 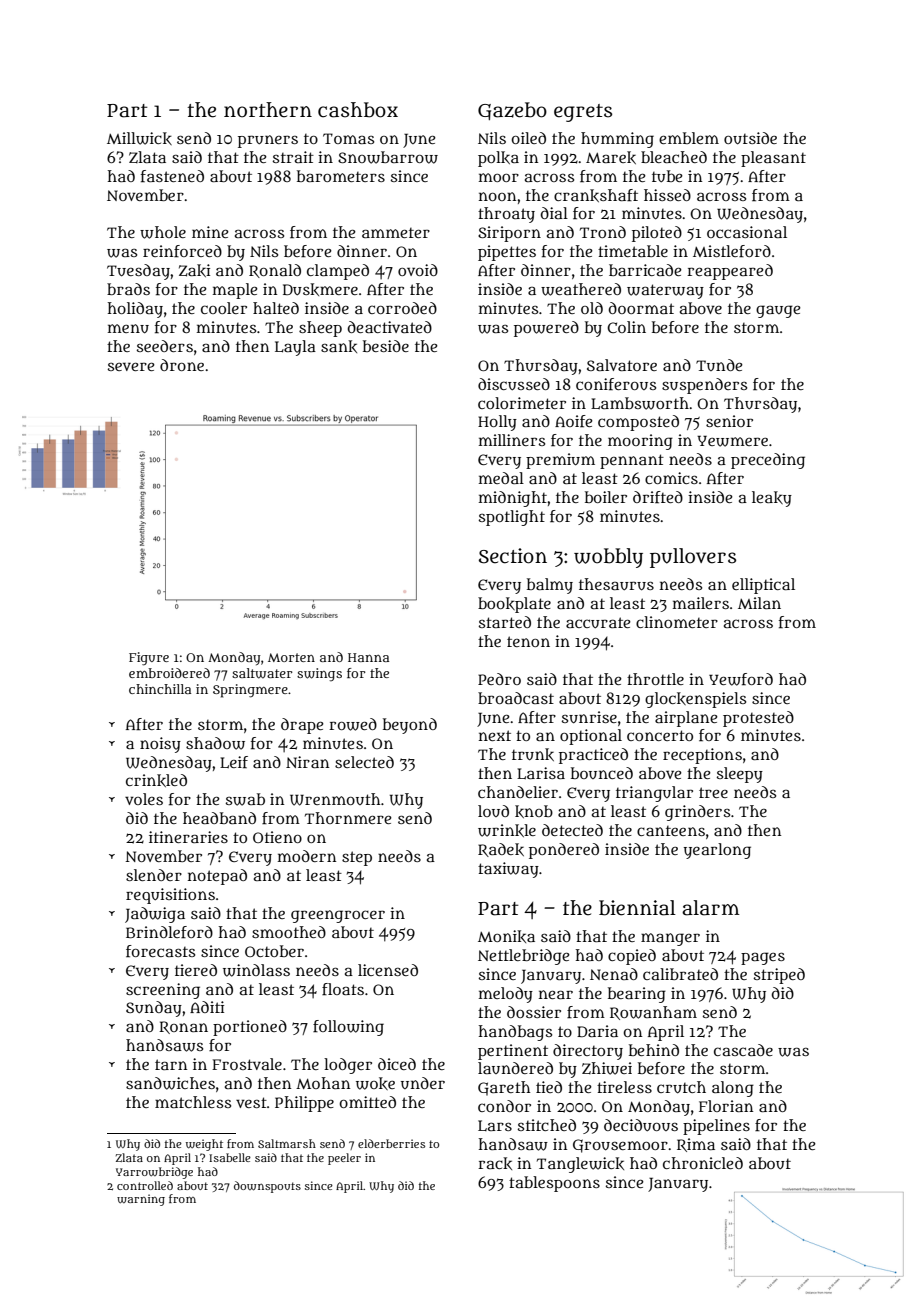 I want to click on downspouts, so click(x=267, y=1187).
